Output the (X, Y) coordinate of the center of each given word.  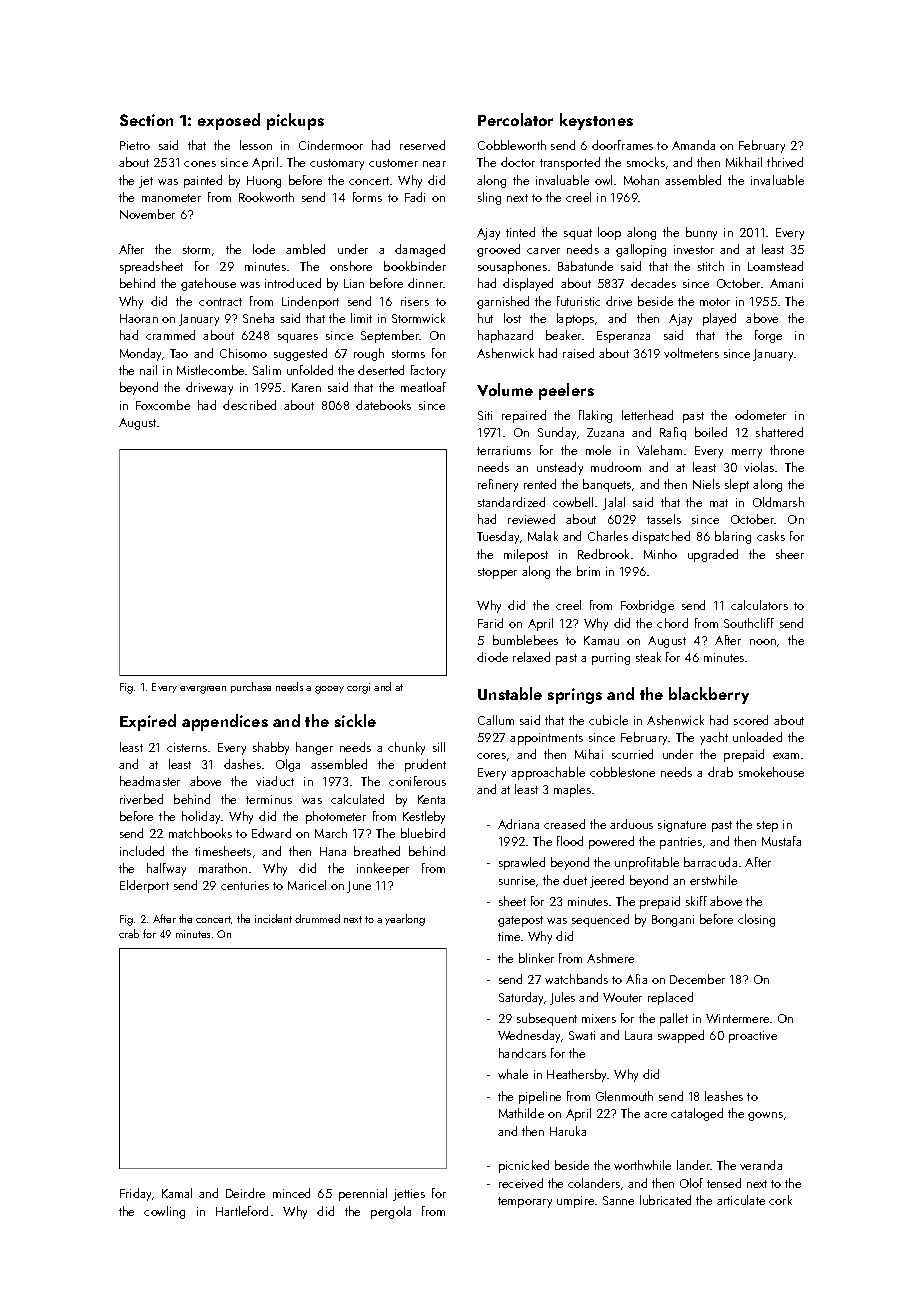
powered (611, 842)
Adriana (518, 824)
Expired (148, 722)
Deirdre (245, 1193)
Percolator (515, 119)
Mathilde (521, 1113)
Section (146, 120)
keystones (596, 121)
